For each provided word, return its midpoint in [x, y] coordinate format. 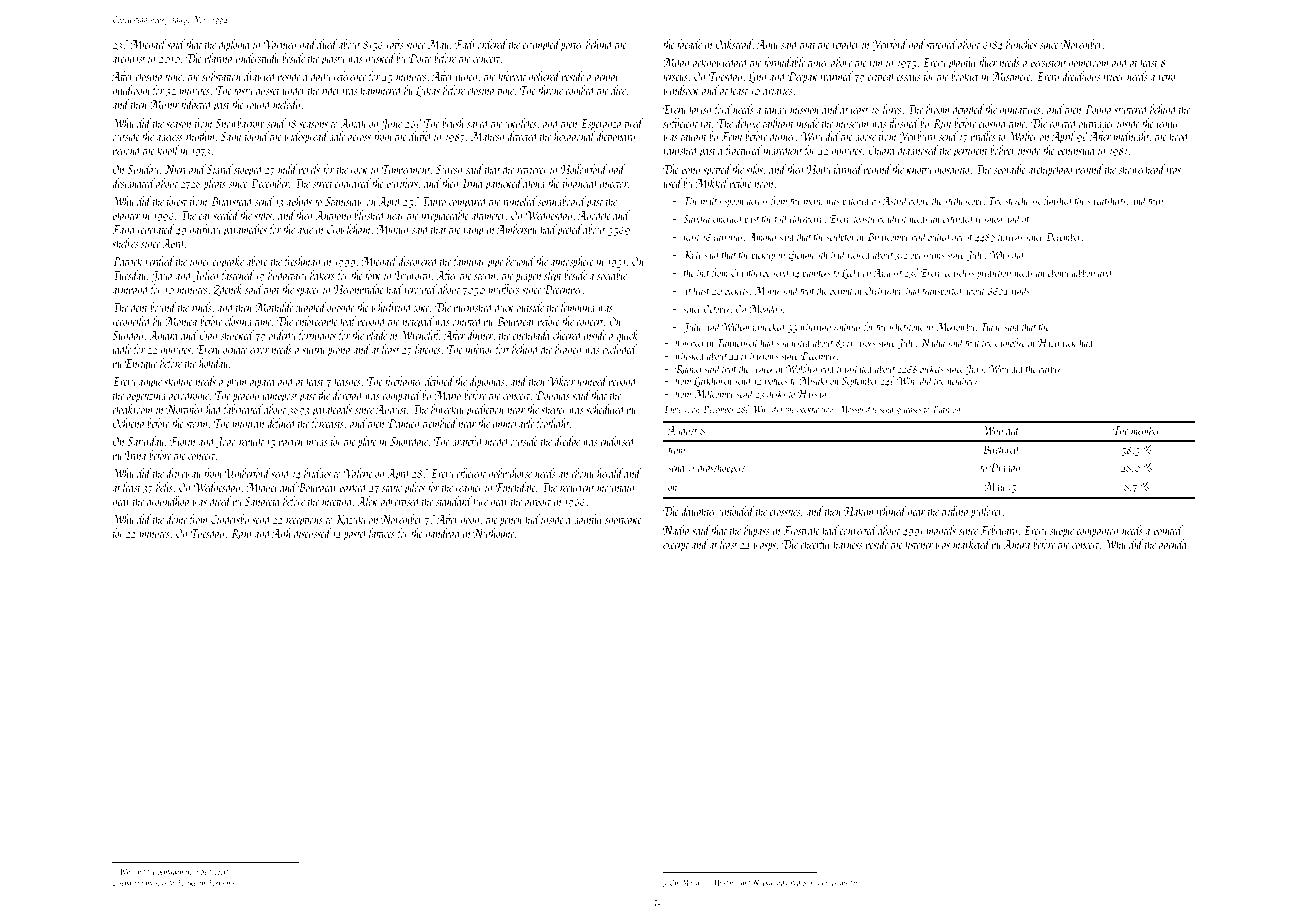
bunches [1021, 44]
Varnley [280, 45]
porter [572, 47]
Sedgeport [214, 872]
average [819, 885]
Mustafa [724, 883]
